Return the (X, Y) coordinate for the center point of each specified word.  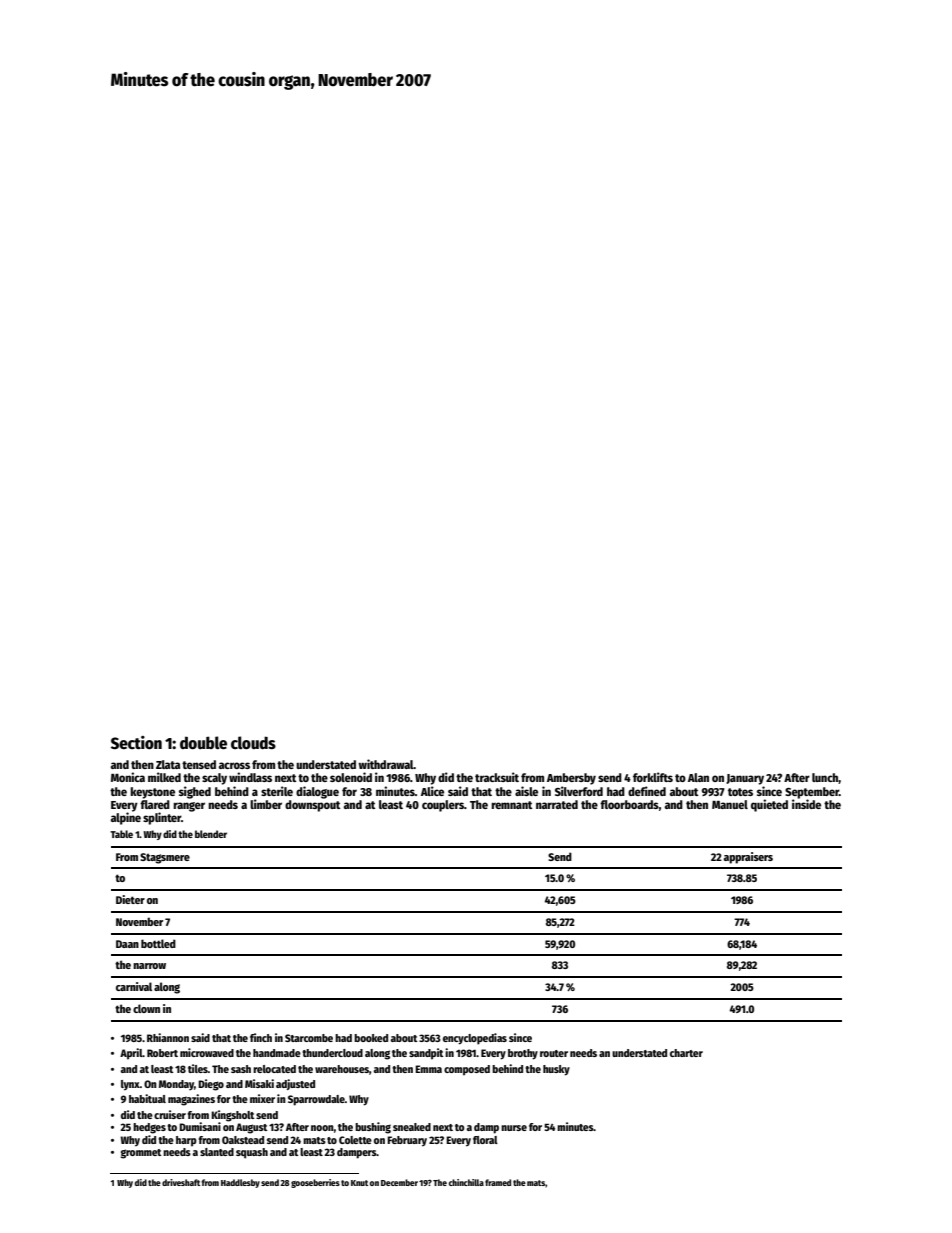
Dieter (130, 899)
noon (322, 1128)
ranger (189, 807)
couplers (443, 806)
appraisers (748, 858)
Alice (432, 791)
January (745, 779)
